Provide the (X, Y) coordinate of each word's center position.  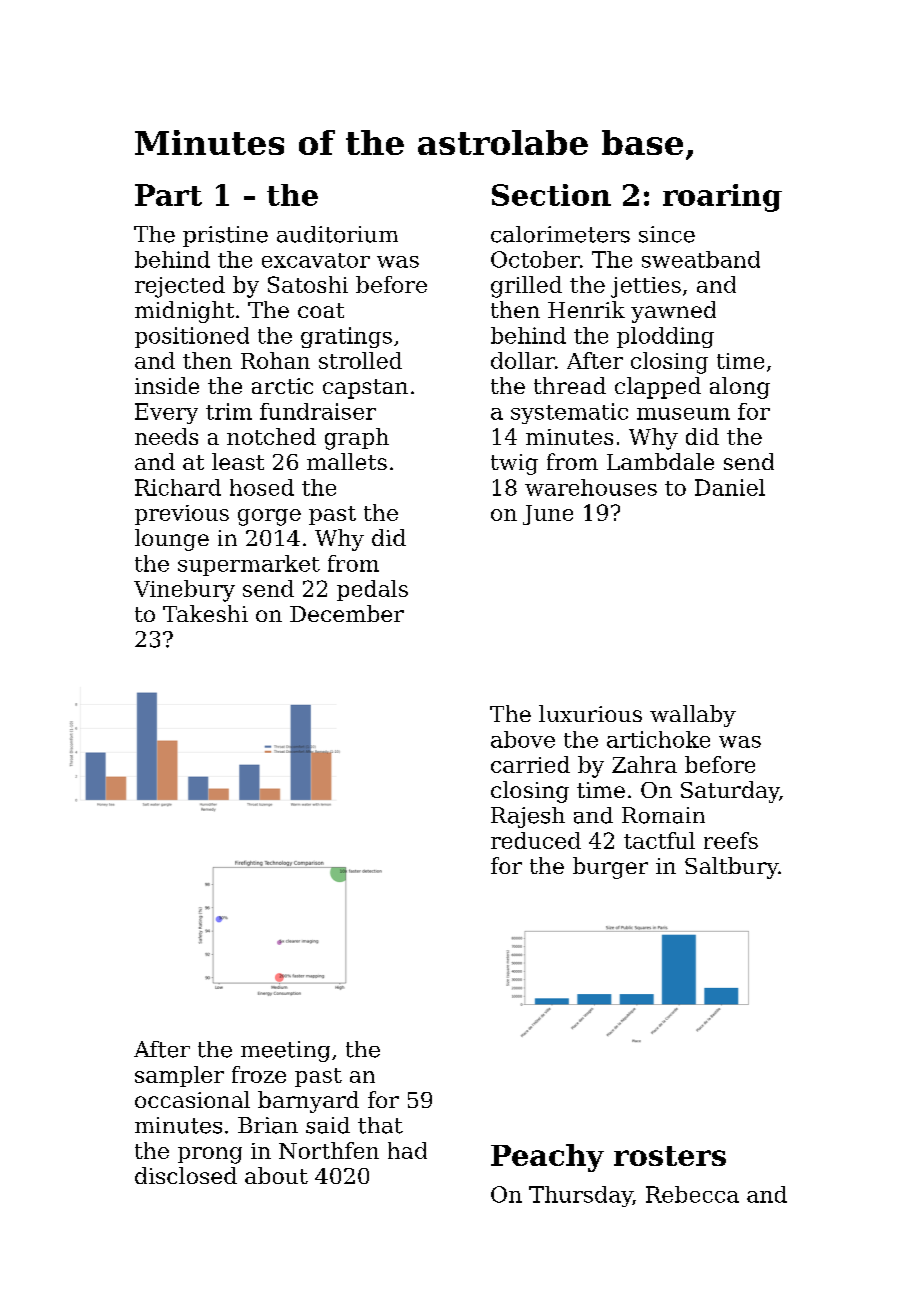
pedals (372, 590)
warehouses (591, 487)
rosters (670, 1156)
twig (514, 464)
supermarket (249, 565)
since (667, 234)
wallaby (693, 716)
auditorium (337, 234)
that (380, 1125)
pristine (225, 236)
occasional (192, 1099)
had (407, 1150)
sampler (179, 1076)
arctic (282, 386)
